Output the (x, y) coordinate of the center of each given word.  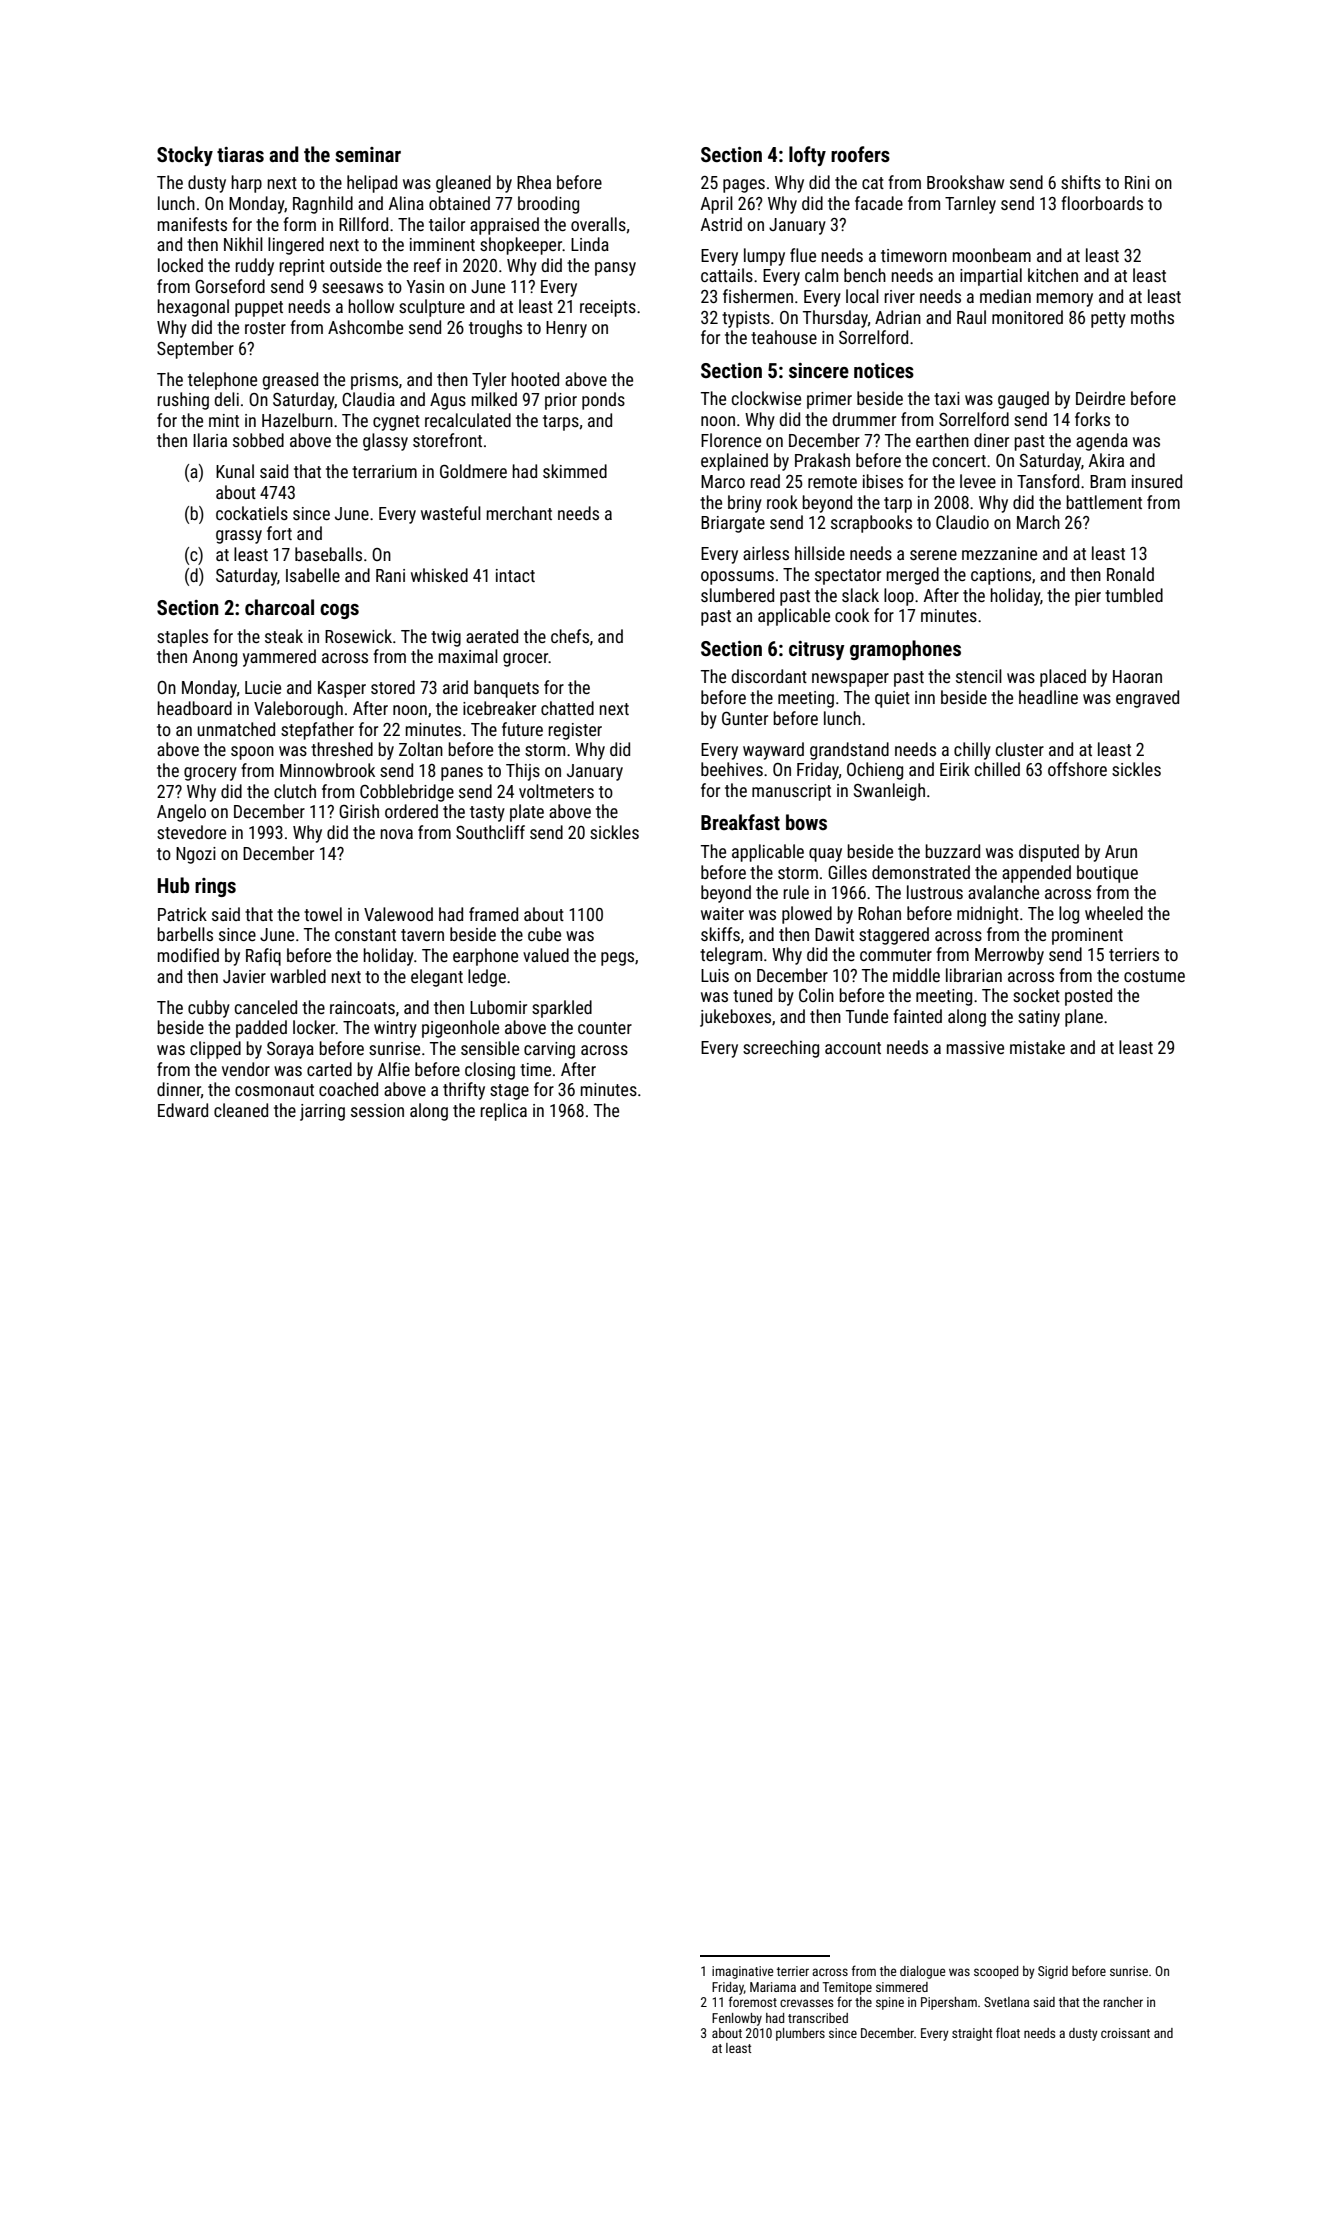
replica (503, 1112)
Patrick (182, 914)
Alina (406, 203)
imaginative (742, 1972)
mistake (1037, 1047)
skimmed (575, 471)
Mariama (773, 1987)
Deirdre (1100, 398)
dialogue (922, 1972)
